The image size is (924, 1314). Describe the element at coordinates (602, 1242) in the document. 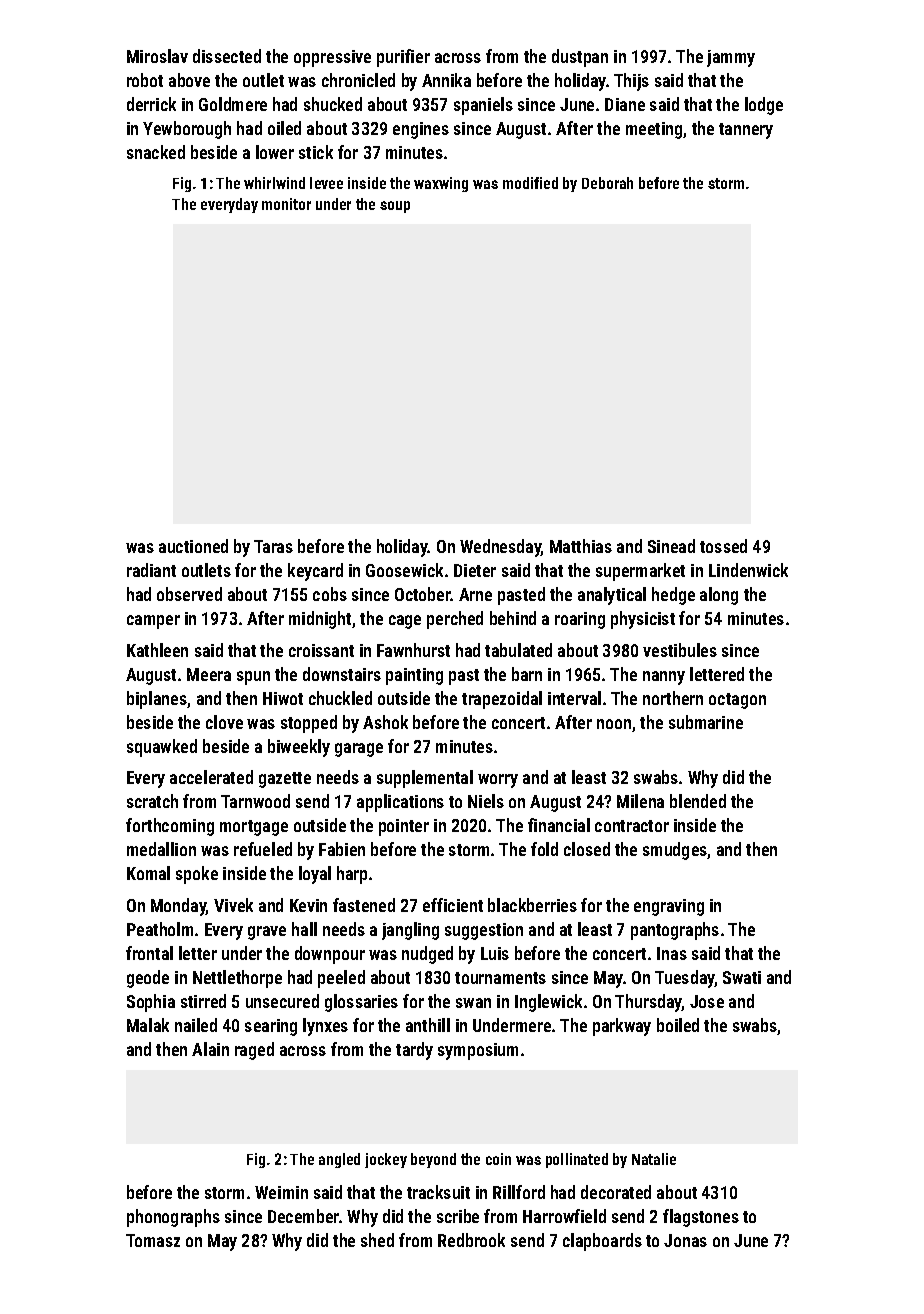

I see `clapboards` at that location.
